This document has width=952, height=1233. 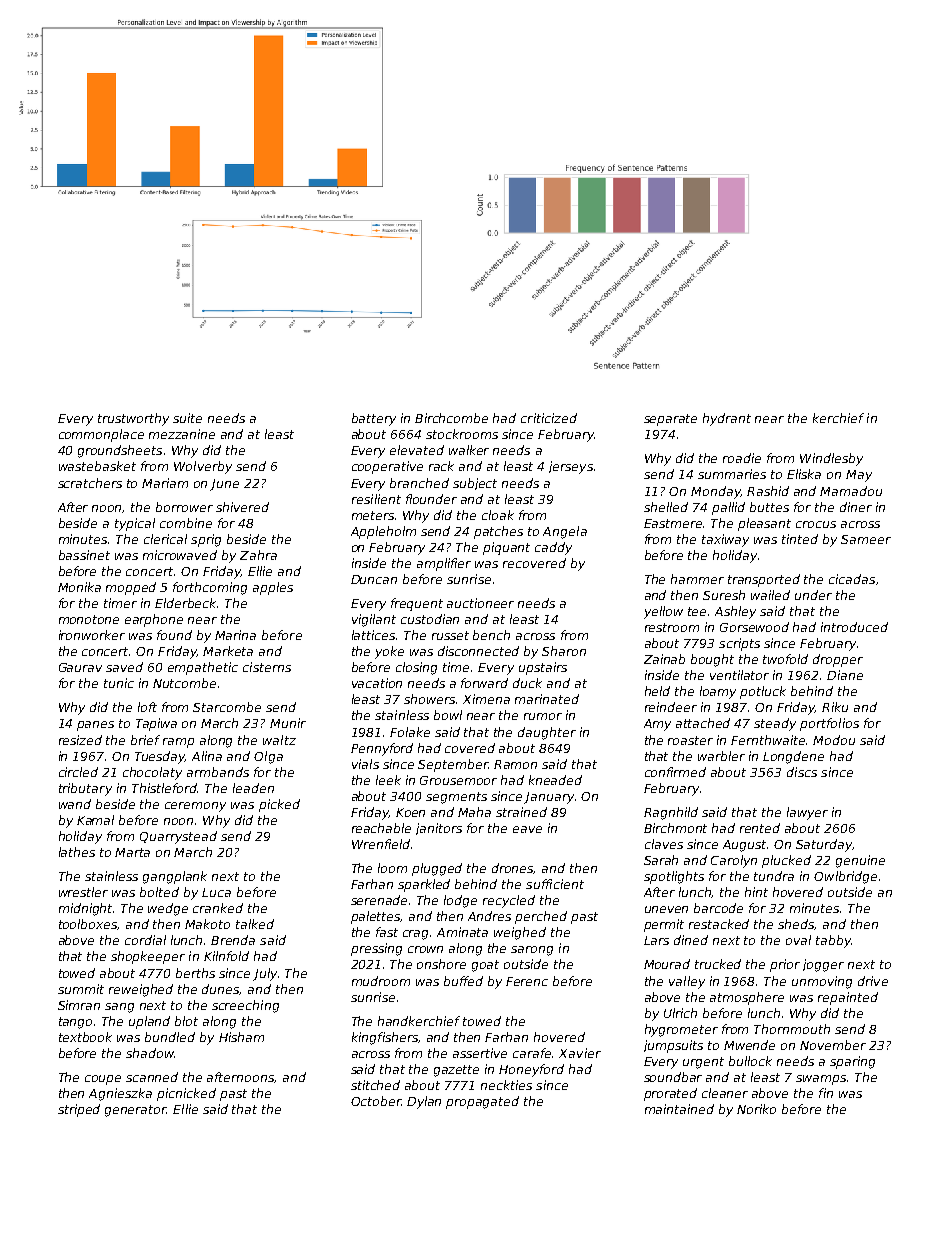 What do you see at coordinates (228, 651) in the document?
I see `Marketa` at bounding box center [228, 651].
